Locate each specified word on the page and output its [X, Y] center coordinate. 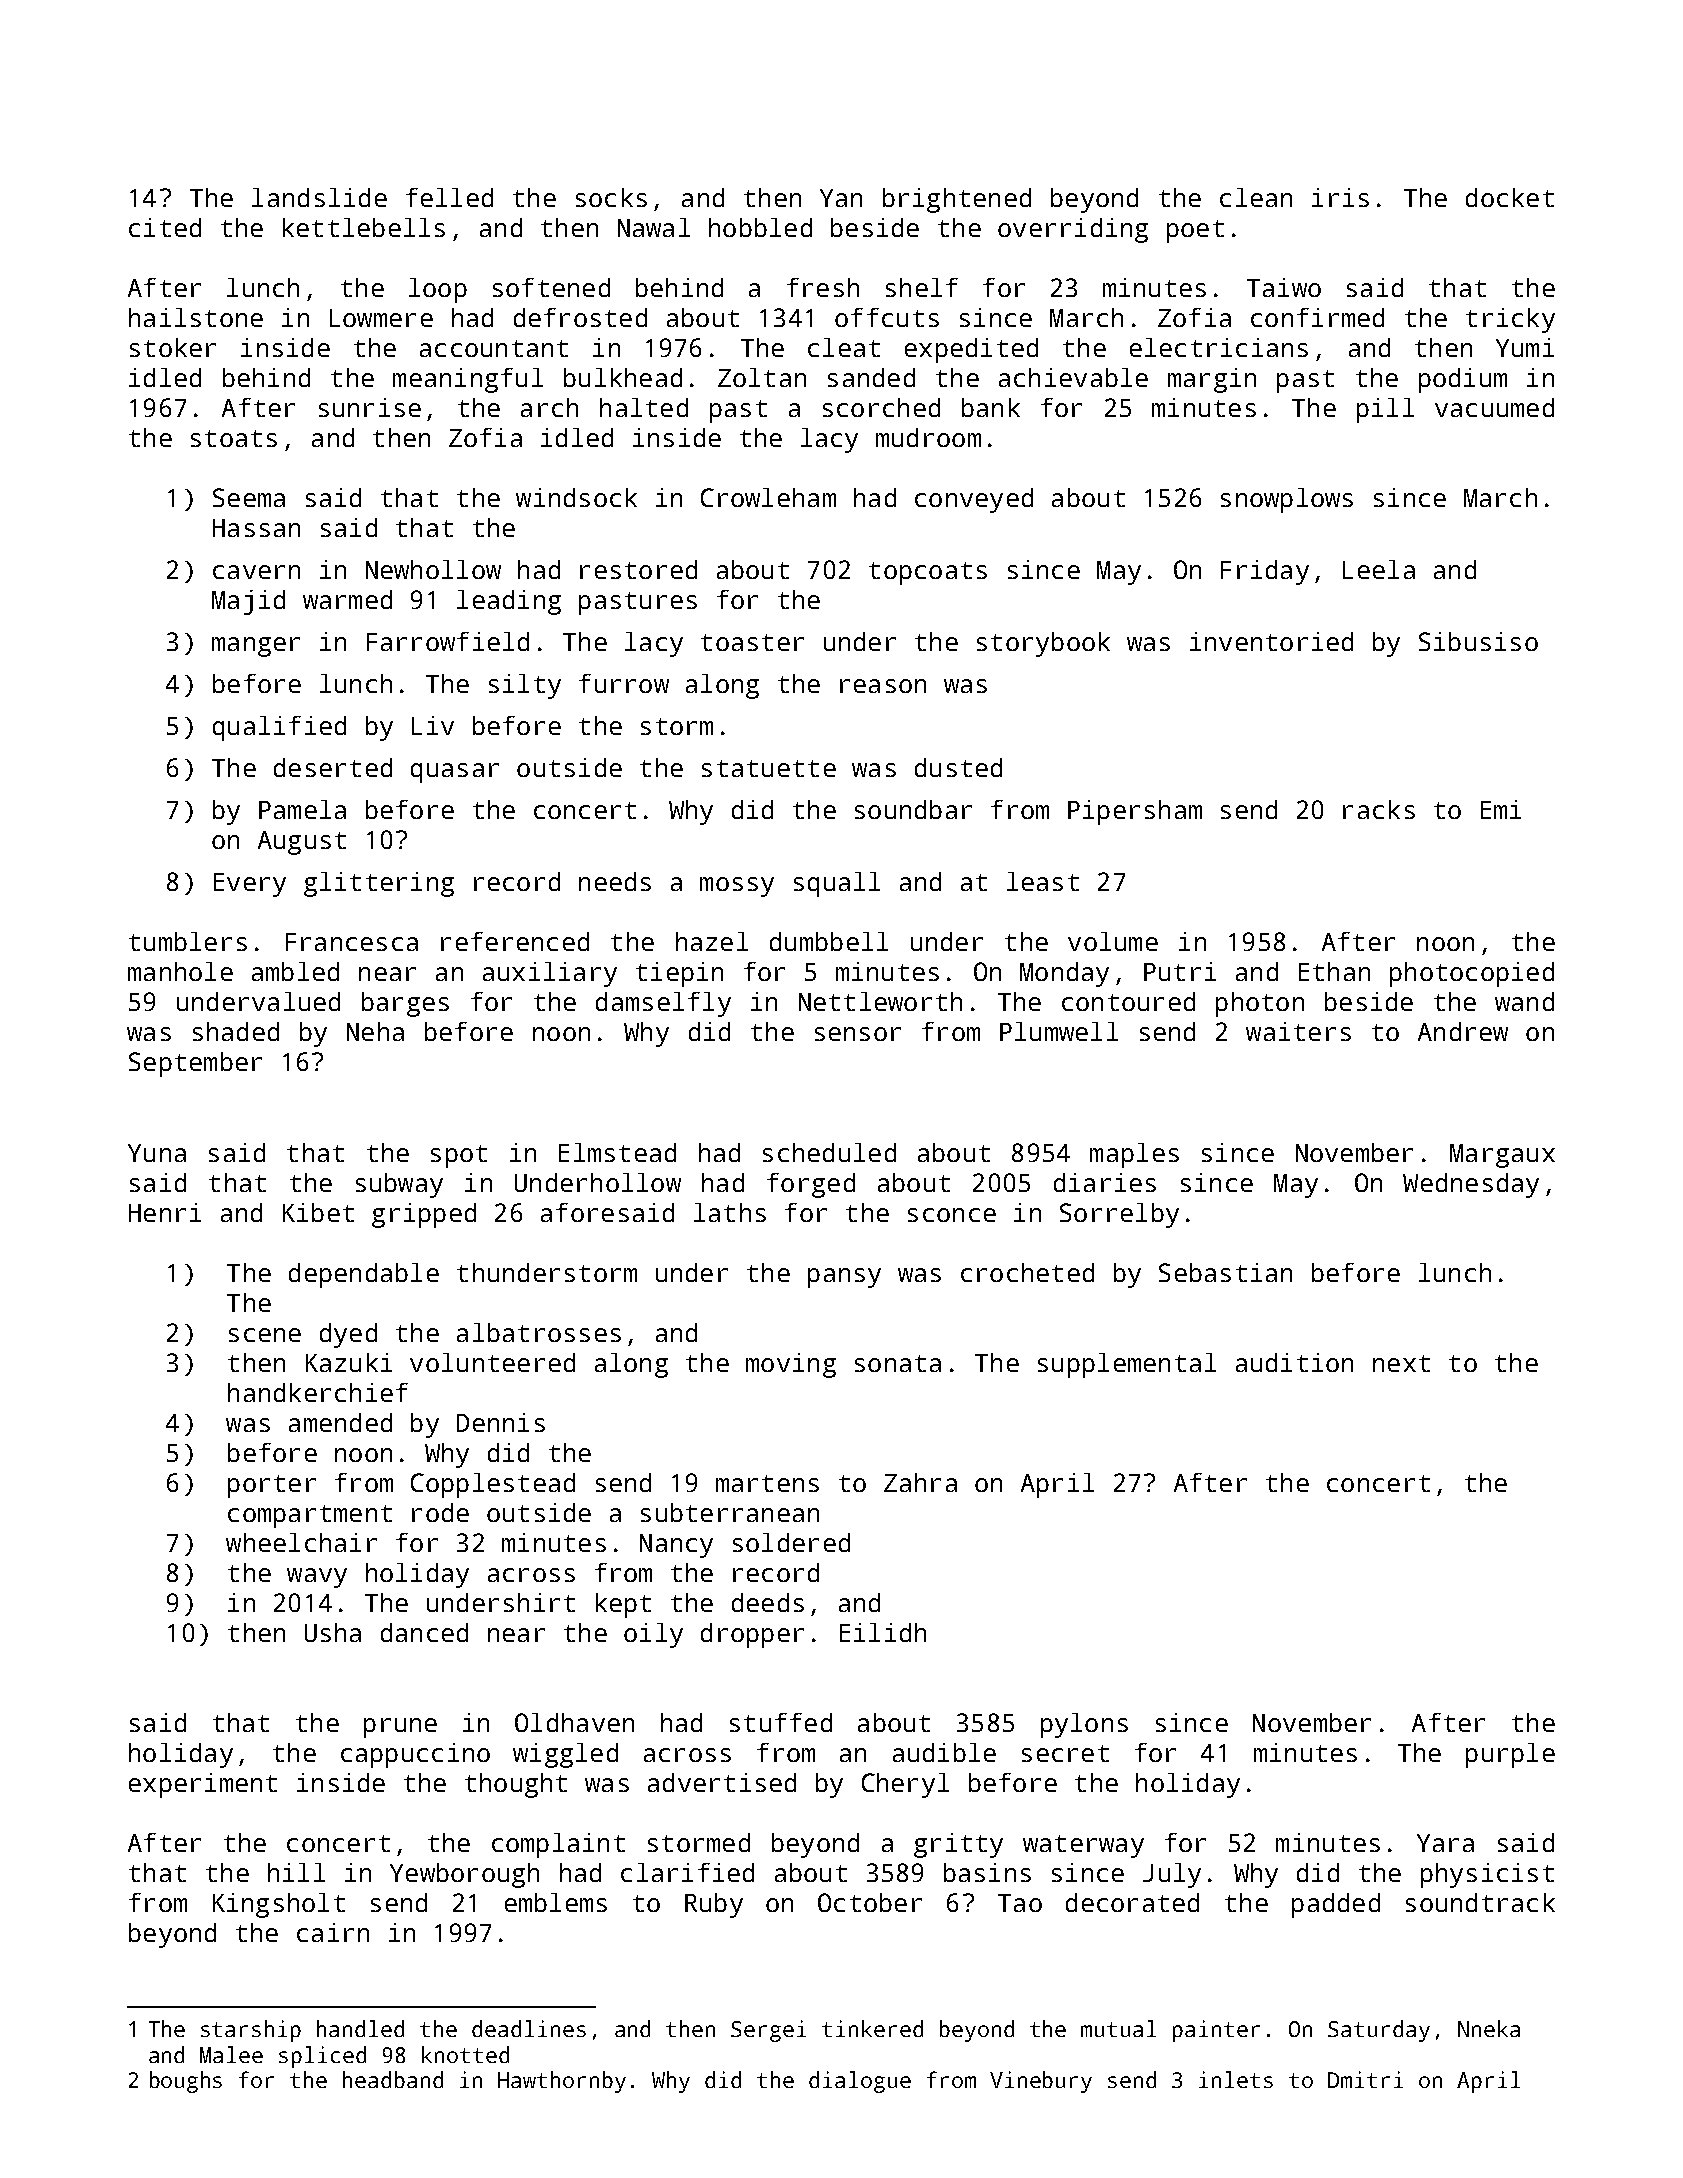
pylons [1084, 1725]
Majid [248, 602]
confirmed [1317, 317]
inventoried [1271, 641]
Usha [333, 1632]
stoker [173, 347]
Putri [1180, 971]
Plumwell [1059, 1031]
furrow [624, 683]
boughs [186, 2082]
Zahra [920, 1482]
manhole [180, 971]
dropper [752, 1635]
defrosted [580, 317]
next [1401, 1363]
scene [265, 1335]
